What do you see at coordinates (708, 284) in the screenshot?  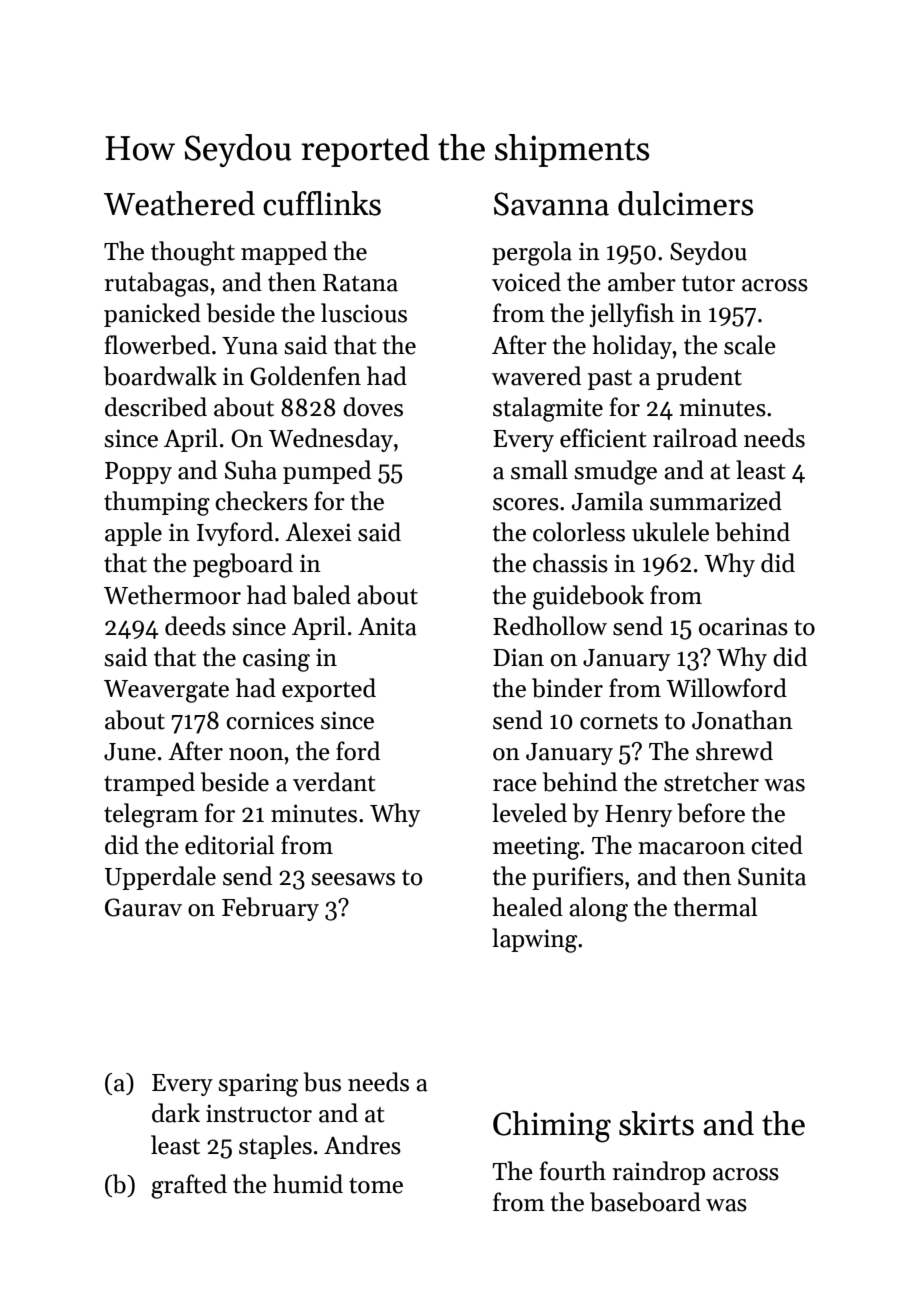 I see `tutor` at bounding box center [708, 284].
